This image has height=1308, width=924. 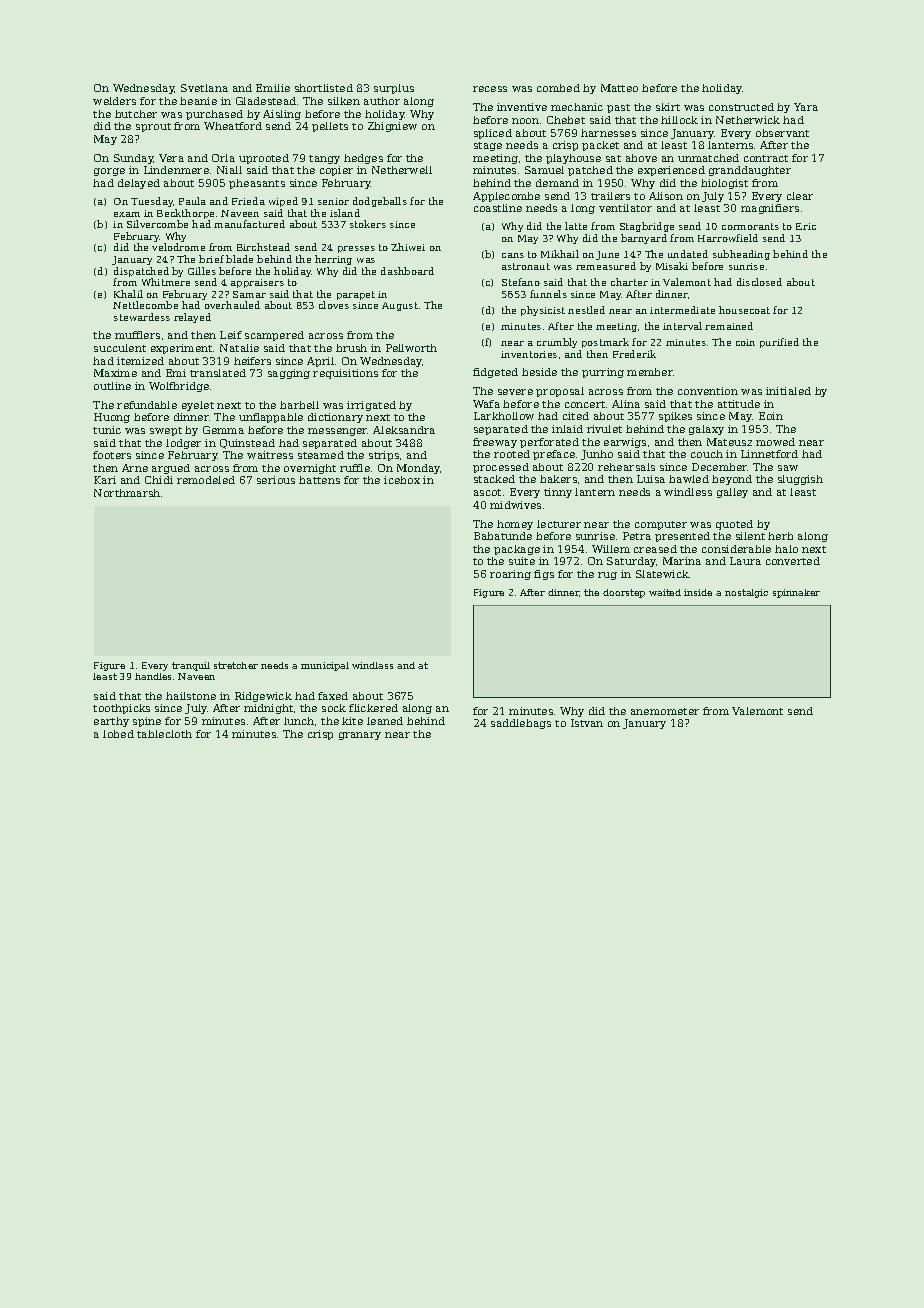 What do you see at coordinates (263, 247) in the image?
I see `Birchstead` at bounding box center [263, 247].
